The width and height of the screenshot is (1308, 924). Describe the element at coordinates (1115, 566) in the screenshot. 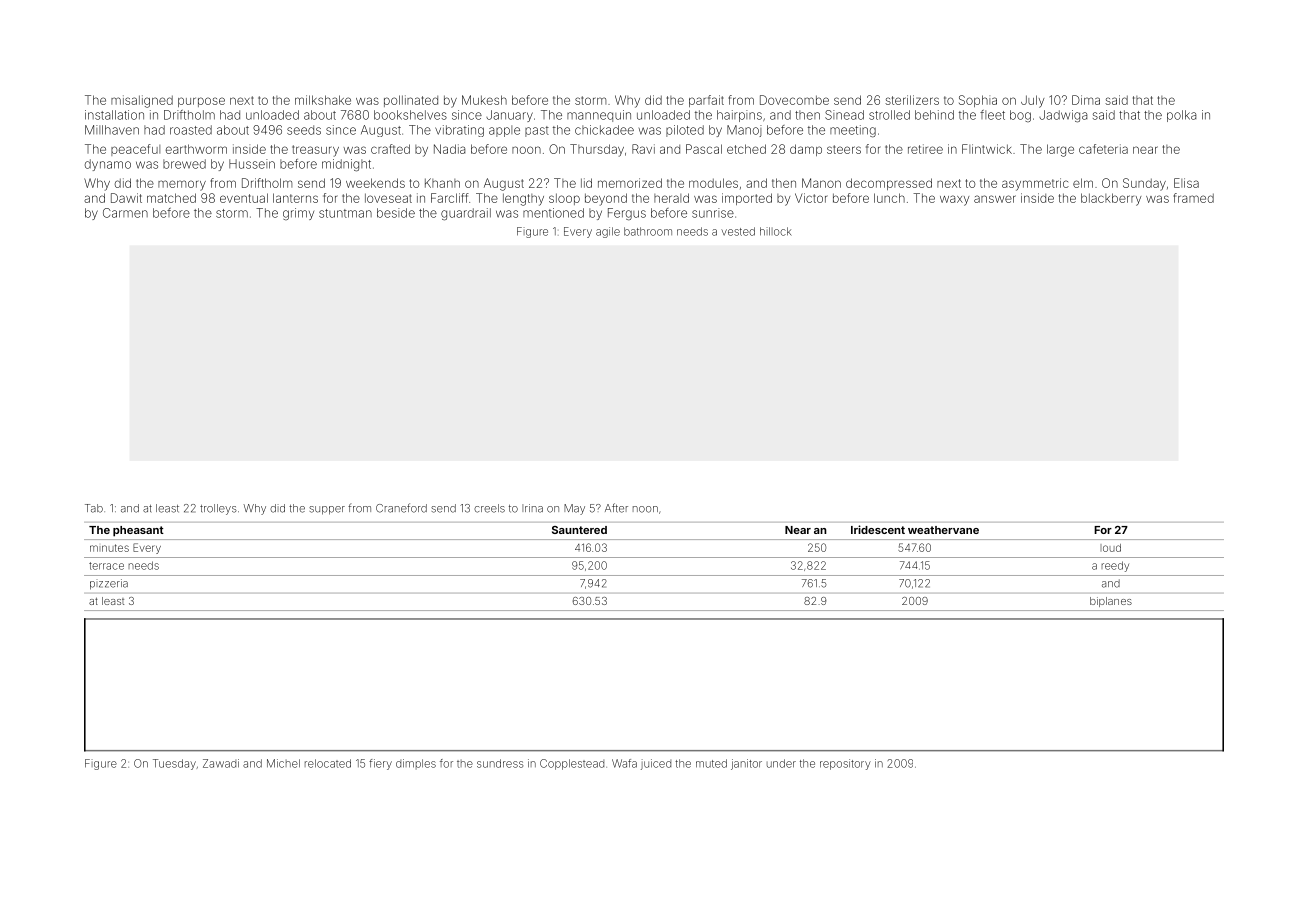

I see `reedy` at that location.
